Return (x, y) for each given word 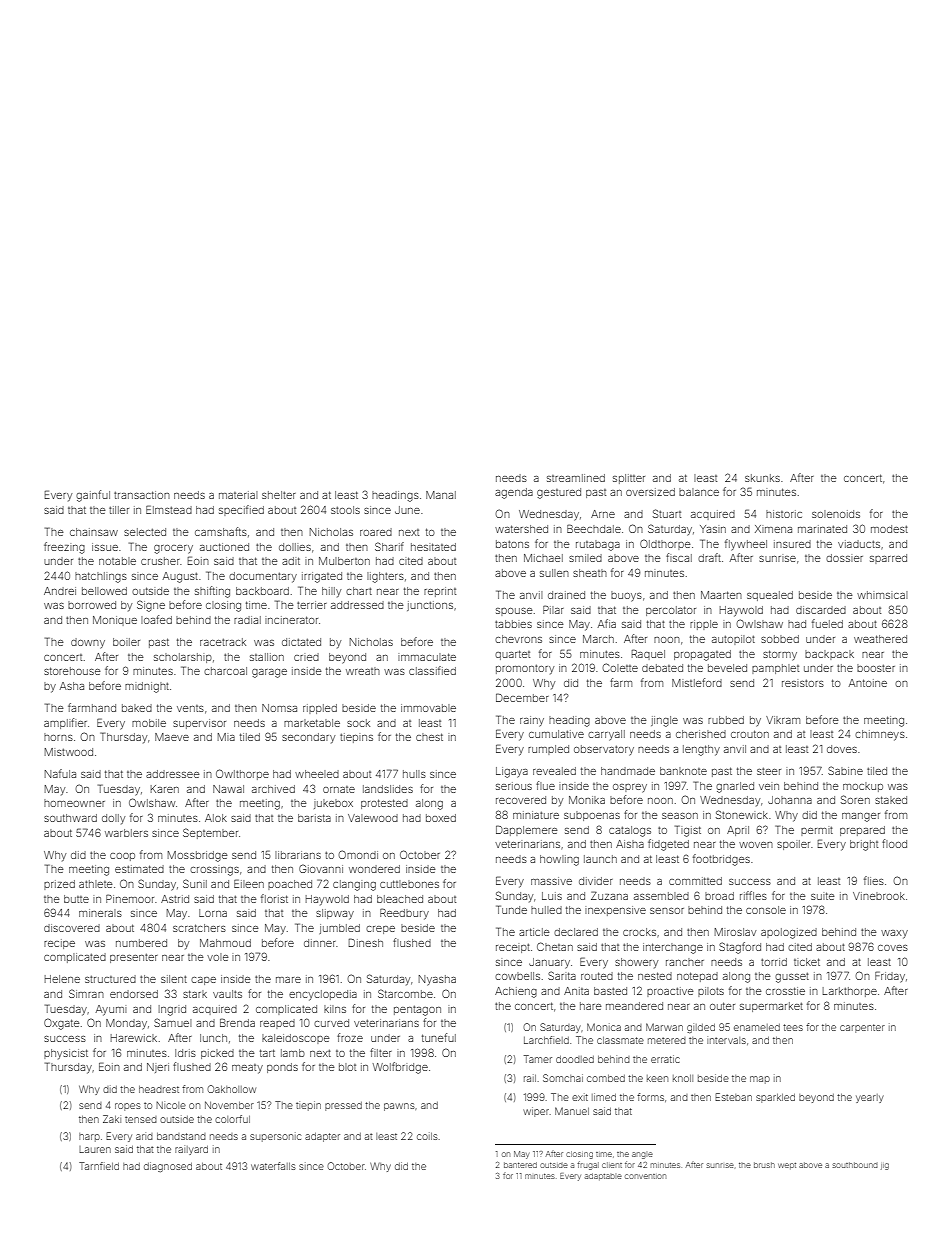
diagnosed (168, 1167)
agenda (514, 493)
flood (894, 843)
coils (427, 1136)
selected (145, 532)
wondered (374, 869)
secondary (308, 738)
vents (190, 708)
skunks (762, 478)
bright (864, 845)
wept (787, 1166)
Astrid (175, 899)
